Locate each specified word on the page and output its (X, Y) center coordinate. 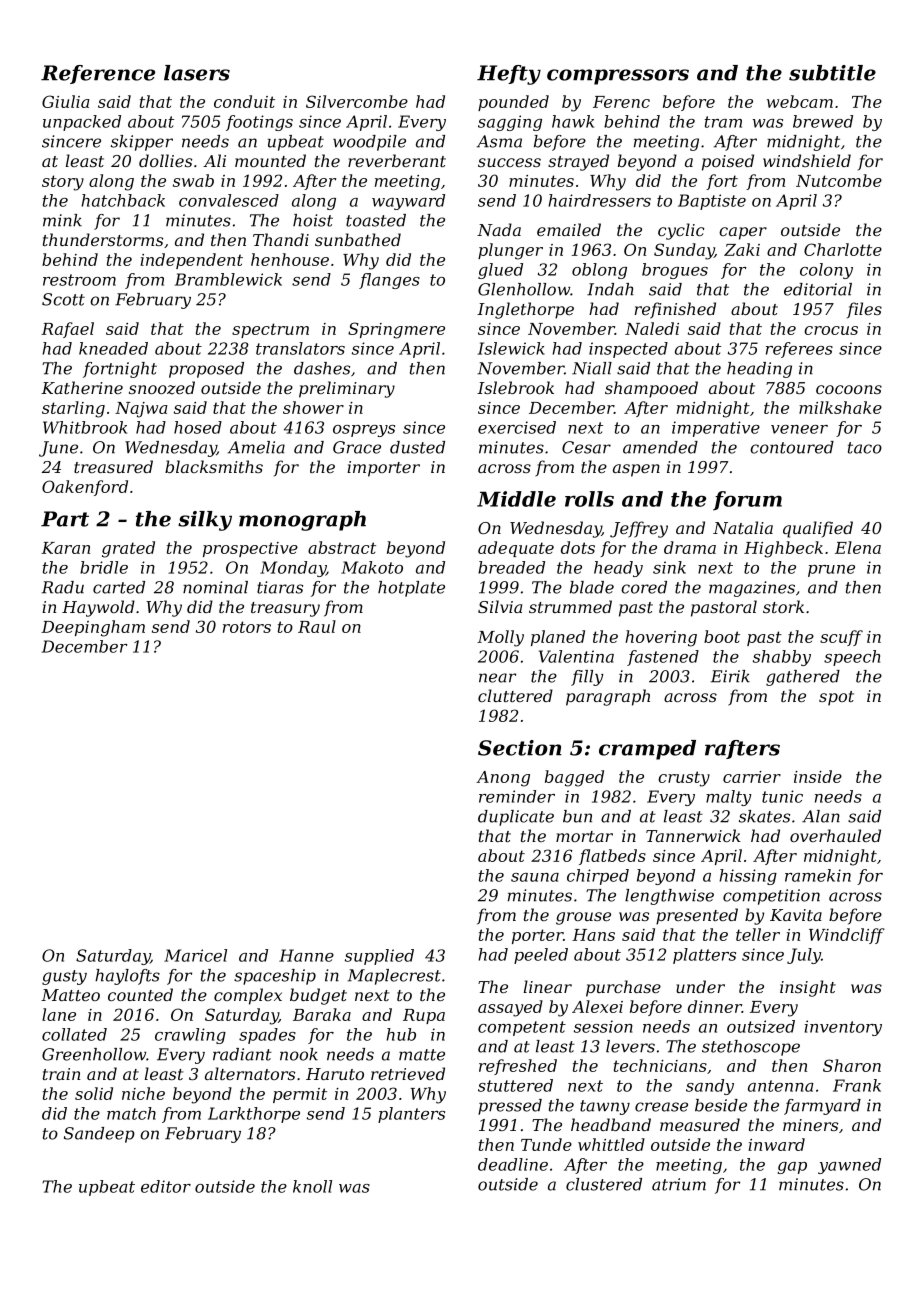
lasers (197, 73)
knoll (312, 1186)
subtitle (832, 73)
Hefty (509, 75)
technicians (660, 1065)
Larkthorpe (254, 1115)
